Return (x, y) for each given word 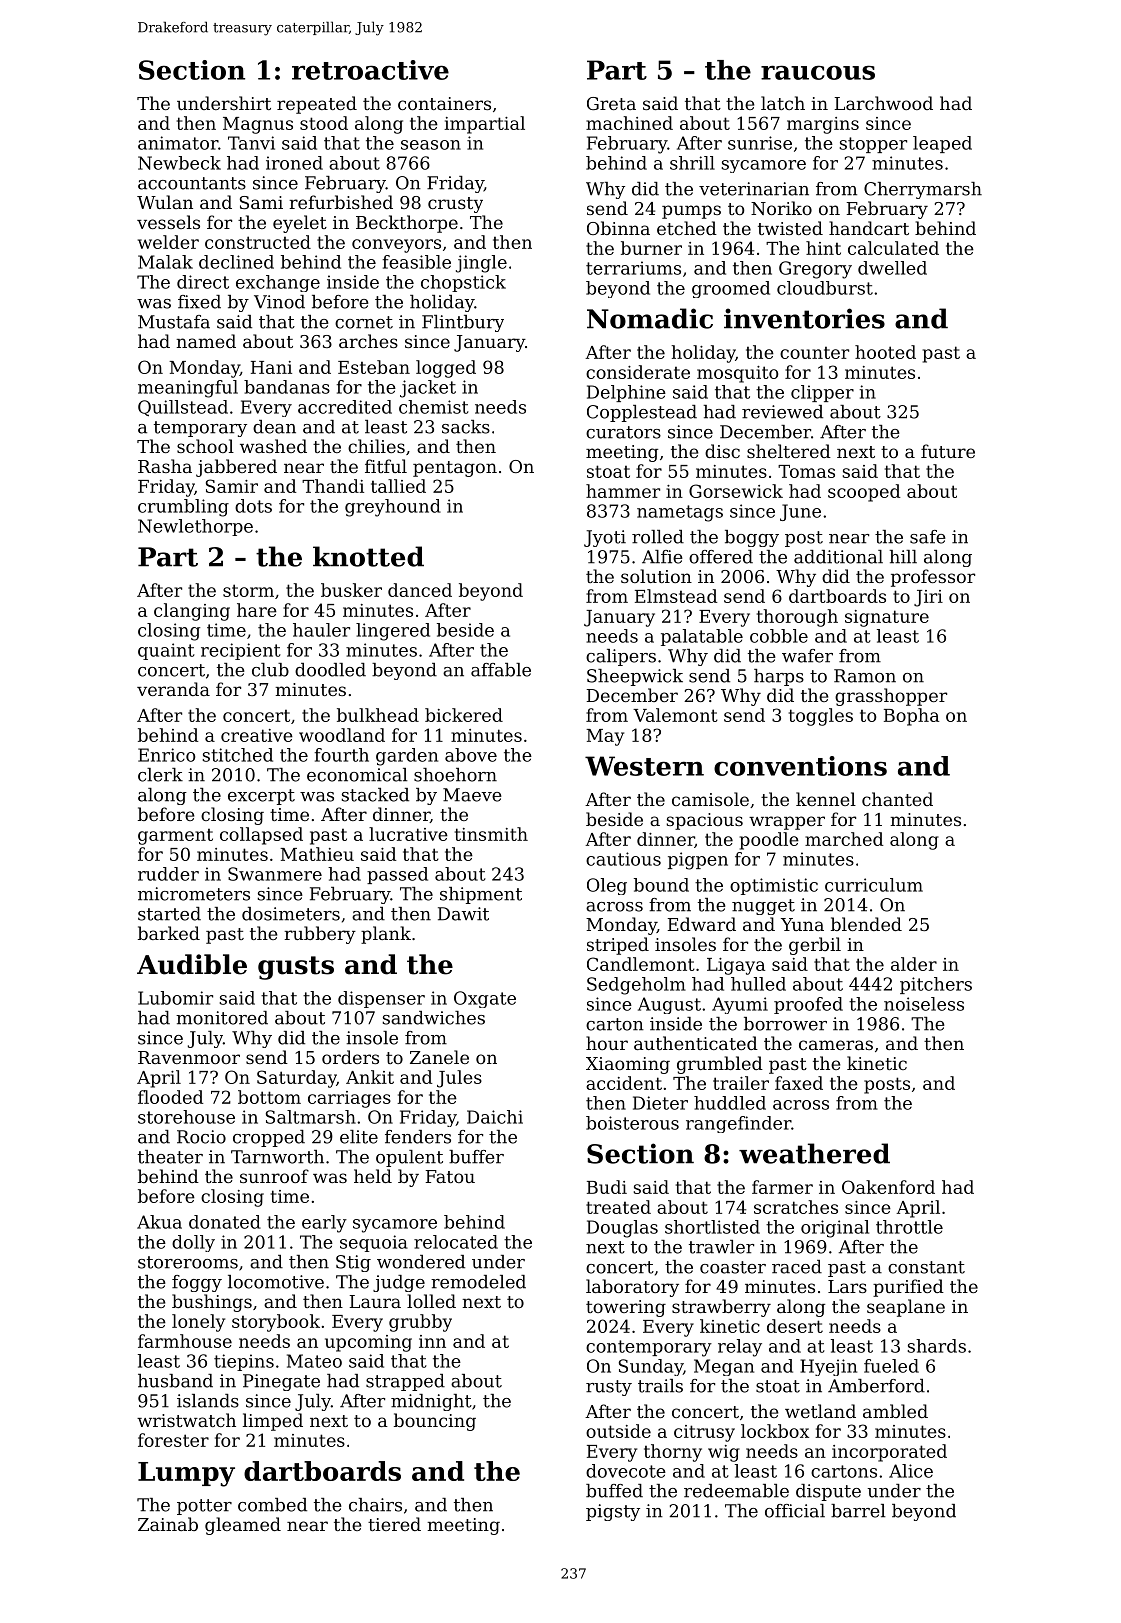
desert (795, 1326)
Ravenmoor (189, 1057)
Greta (611, 103)
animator (178, 143)
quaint (166, 651)
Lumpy (186, 1474)
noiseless (924, 1004)
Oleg (607, 886)
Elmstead (676, 596)
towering (626, 1308)
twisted (790, 228)
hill (903, 557)
